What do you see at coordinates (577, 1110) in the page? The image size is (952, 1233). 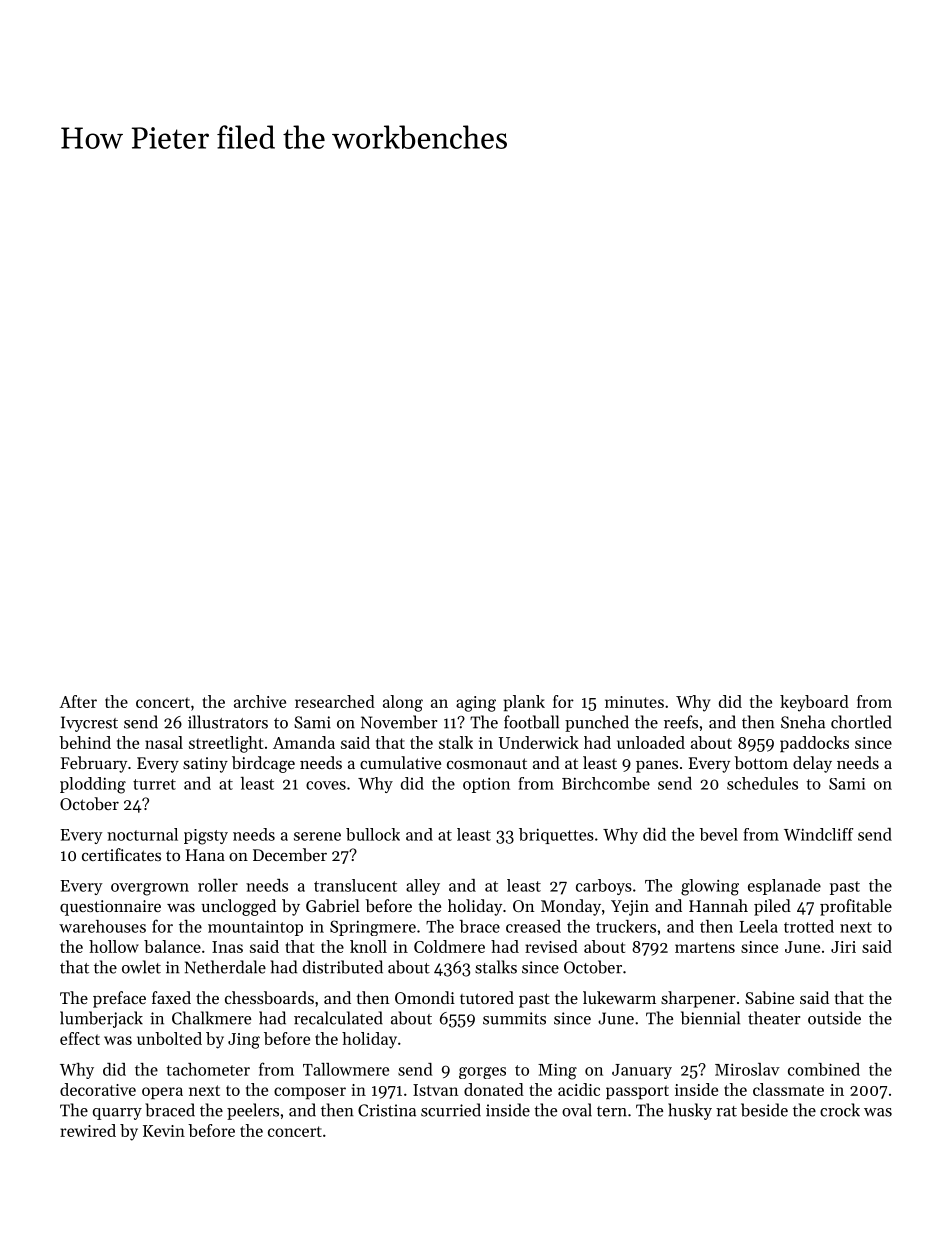 I see `oval` at bounding box center [577, 1110].
